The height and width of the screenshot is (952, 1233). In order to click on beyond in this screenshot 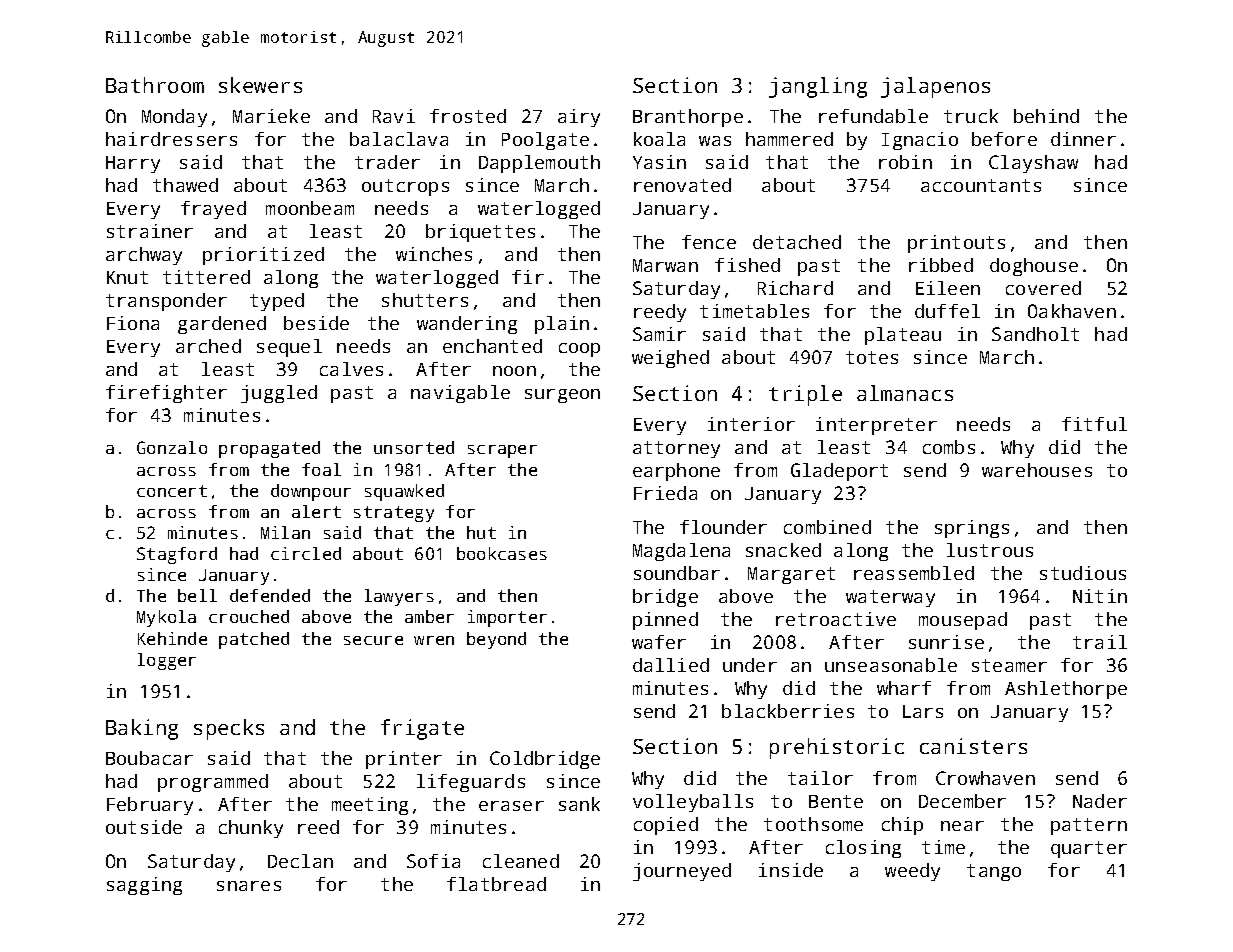, I will do `click(496, 640)`.
